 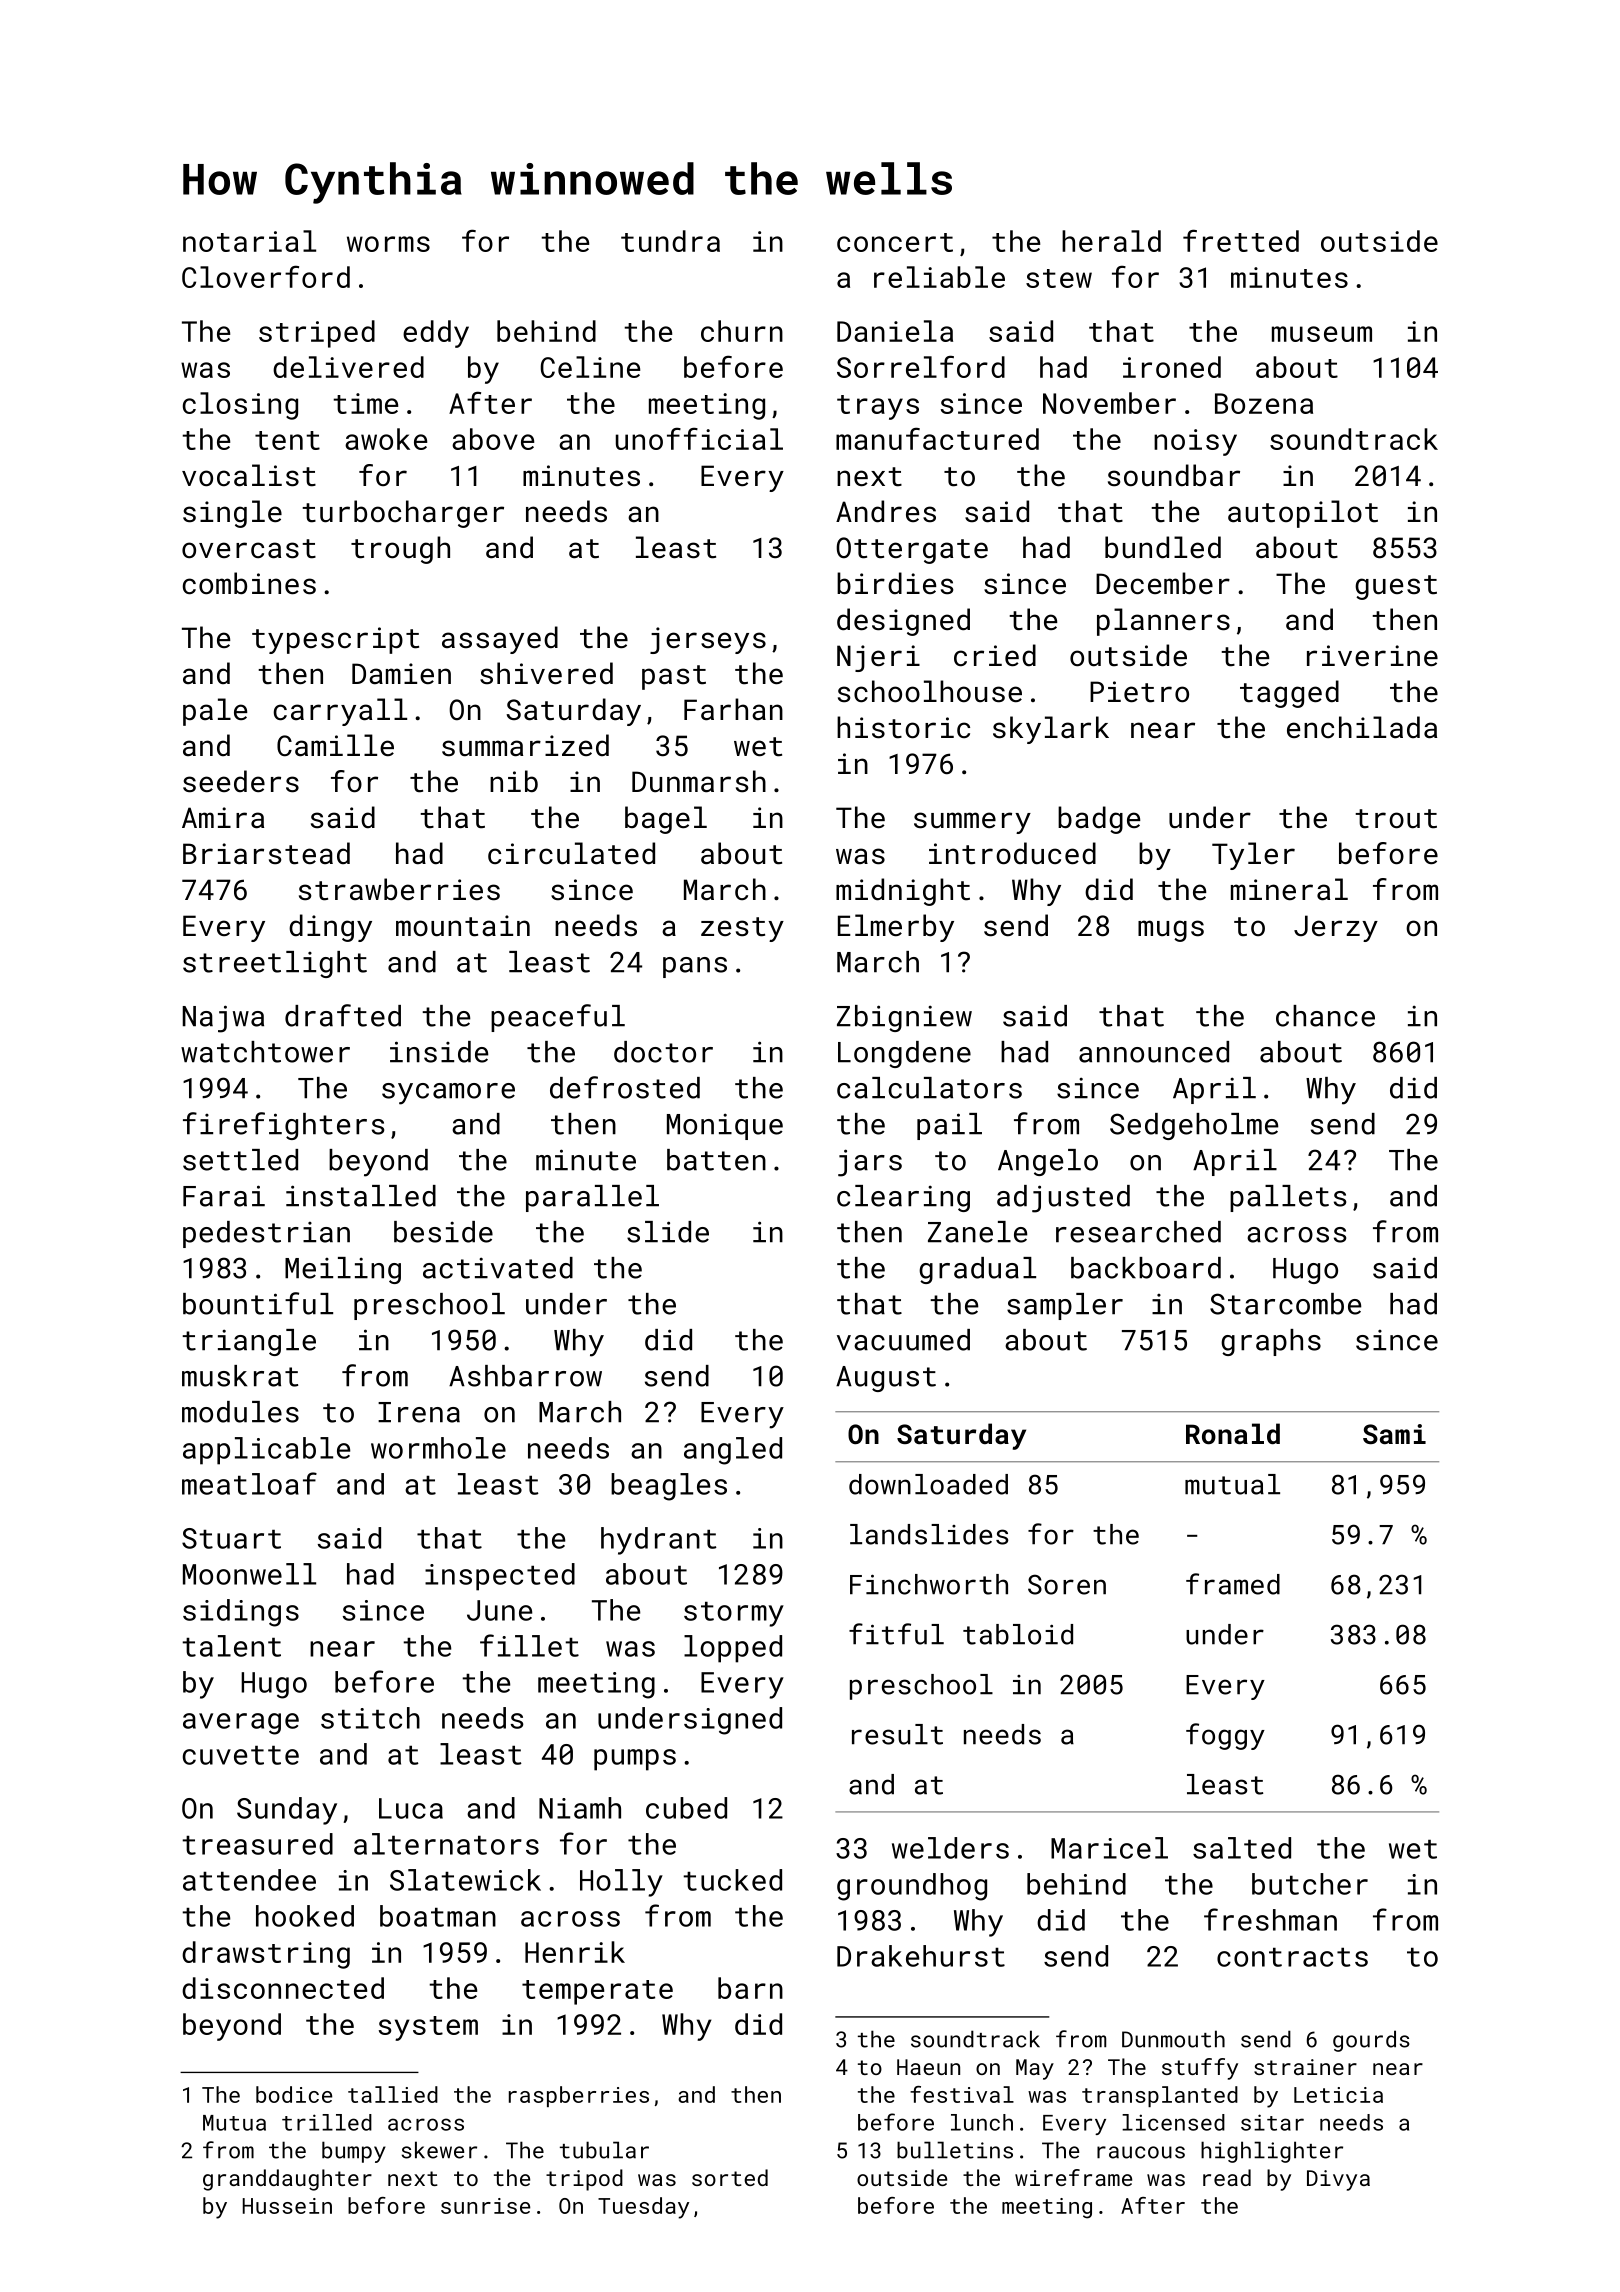 I want to click on sorted, so click(x=730, y=2177).
